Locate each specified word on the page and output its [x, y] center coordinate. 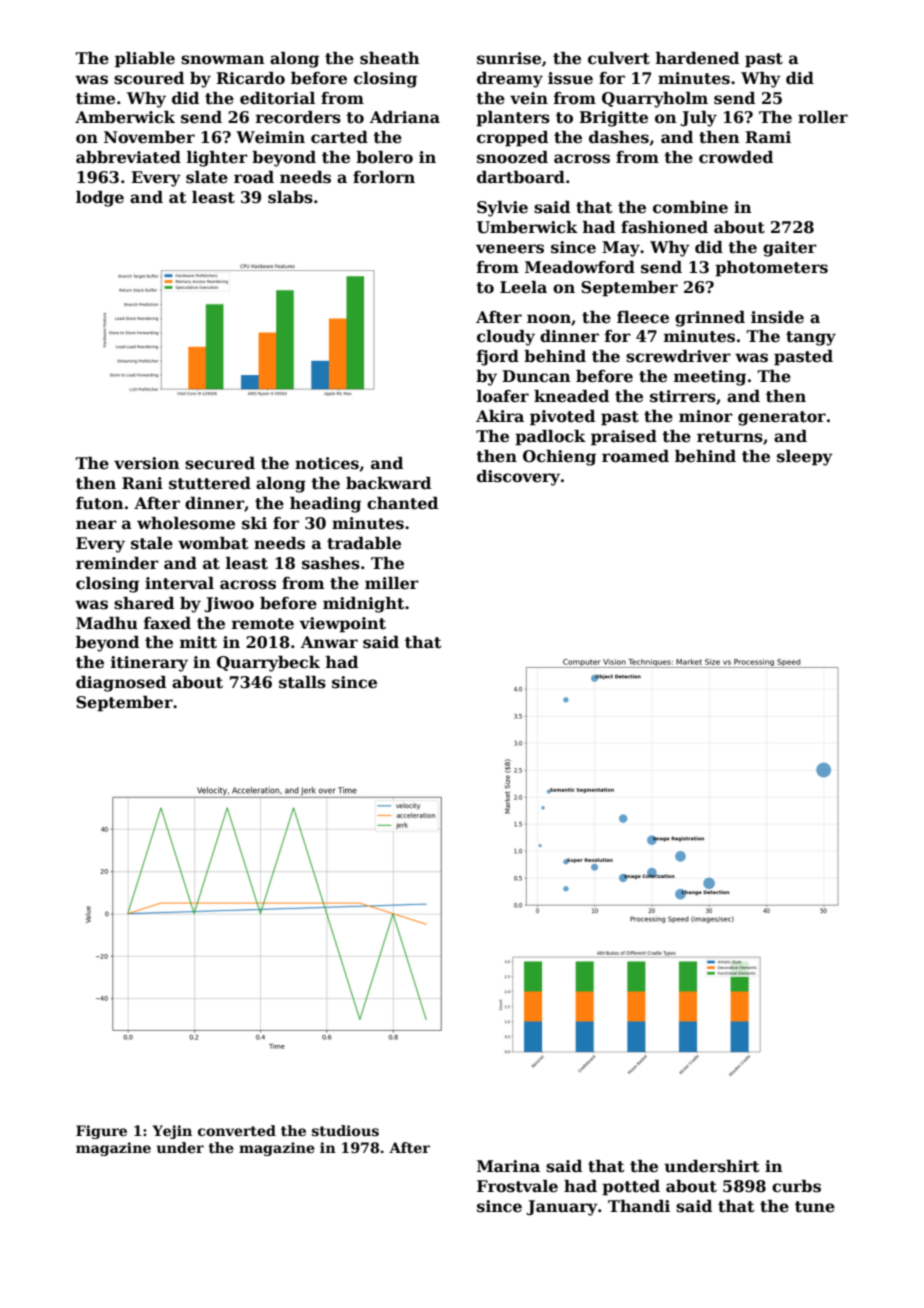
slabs [290, 197]
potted [631, 1188]
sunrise [509, 58]
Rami [768, 137]
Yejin [172, 1132]
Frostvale [517, 1186]
